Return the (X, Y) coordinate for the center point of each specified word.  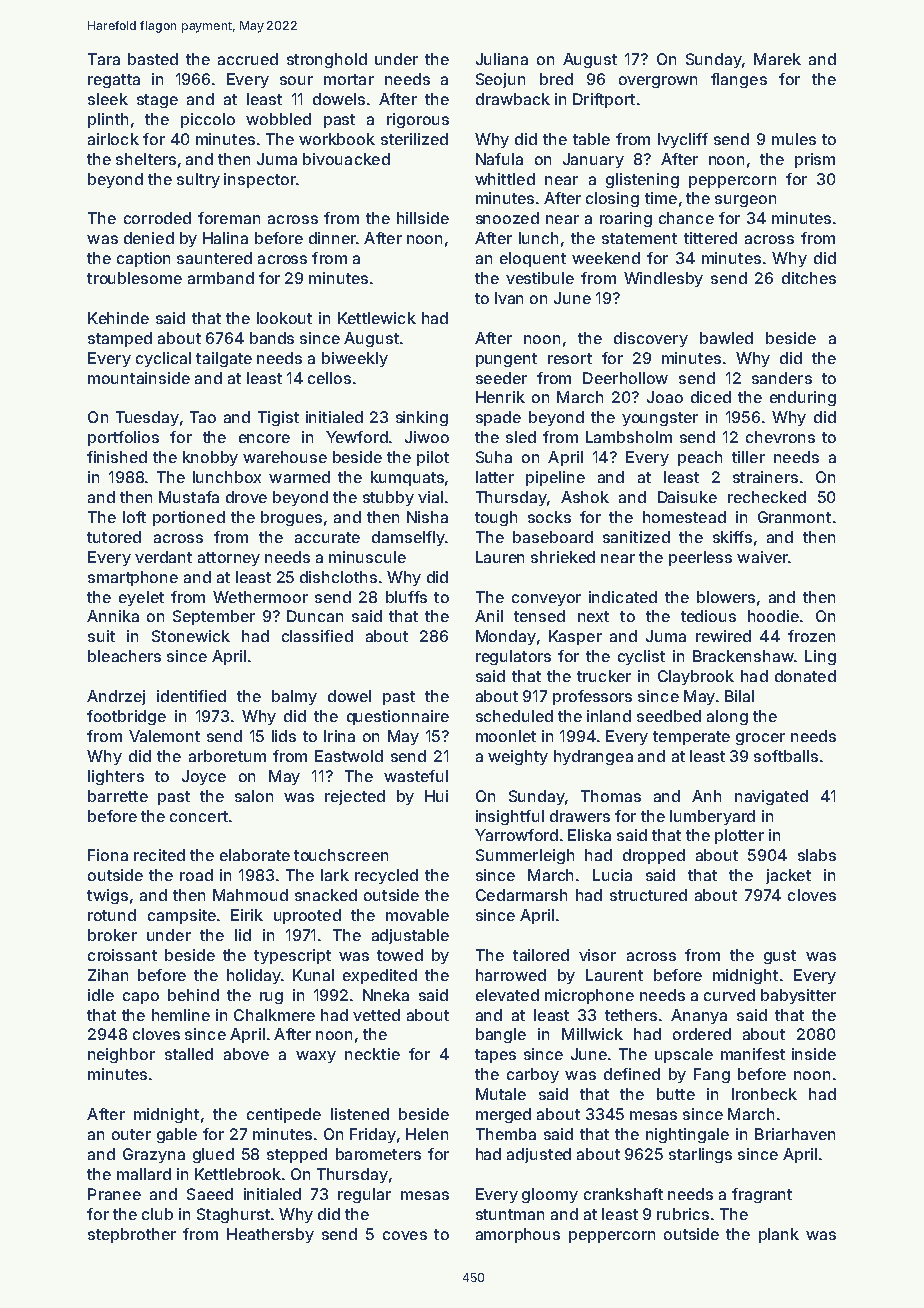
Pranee (114, 1194)
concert (199, 816)
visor (597, 955)
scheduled (514, 716)
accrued (248, 59)
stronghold (327, 60)
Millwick (592, 1034)
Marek (777, 59)
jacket (788, 876)
